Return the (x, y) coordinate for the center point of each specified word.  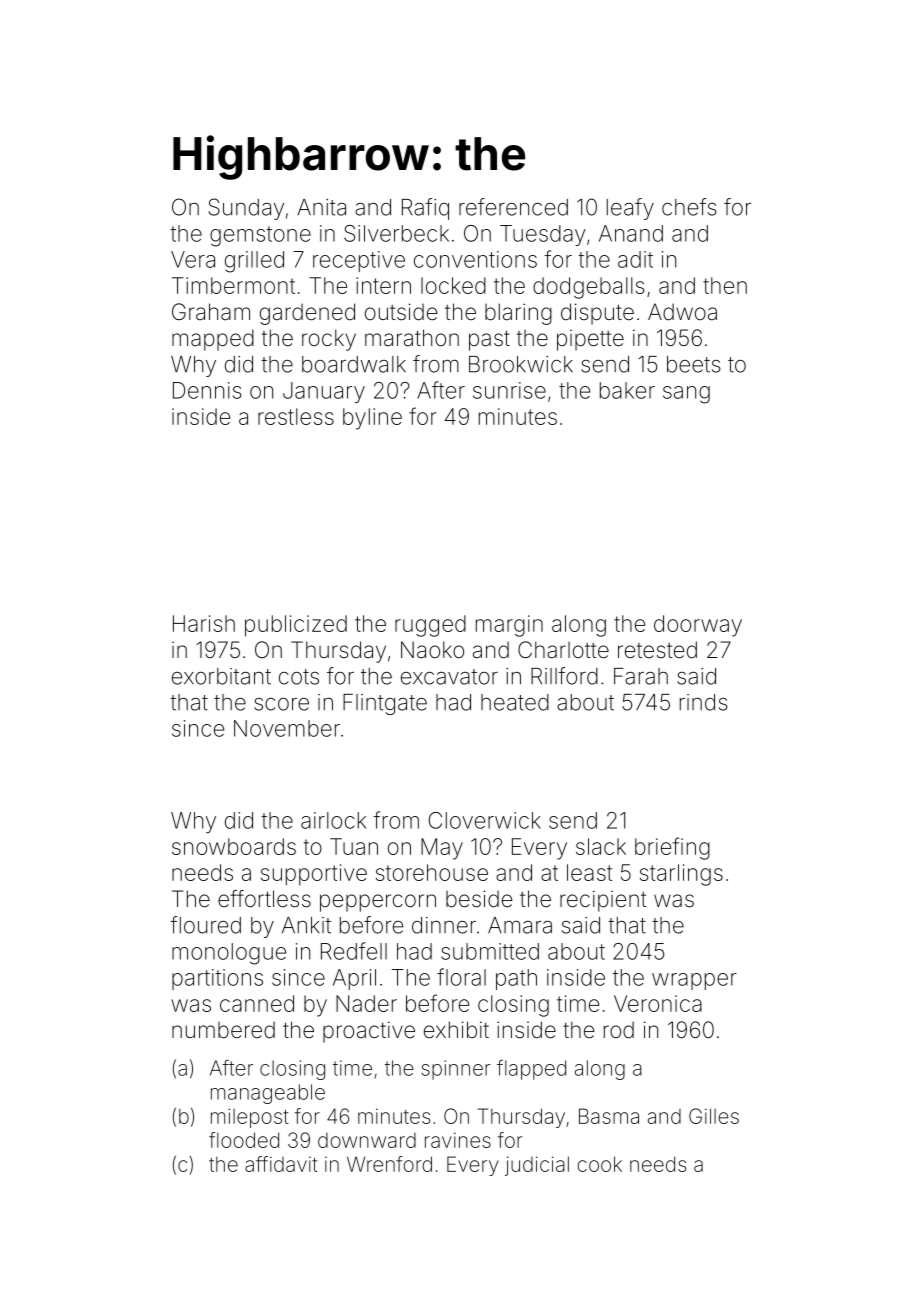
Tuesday (543, 235)
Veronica (658, 1003)
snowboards (234, 846)
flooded (244, 1140)
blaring (518, 314)
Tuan (354, 846)
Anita (321, 207)
